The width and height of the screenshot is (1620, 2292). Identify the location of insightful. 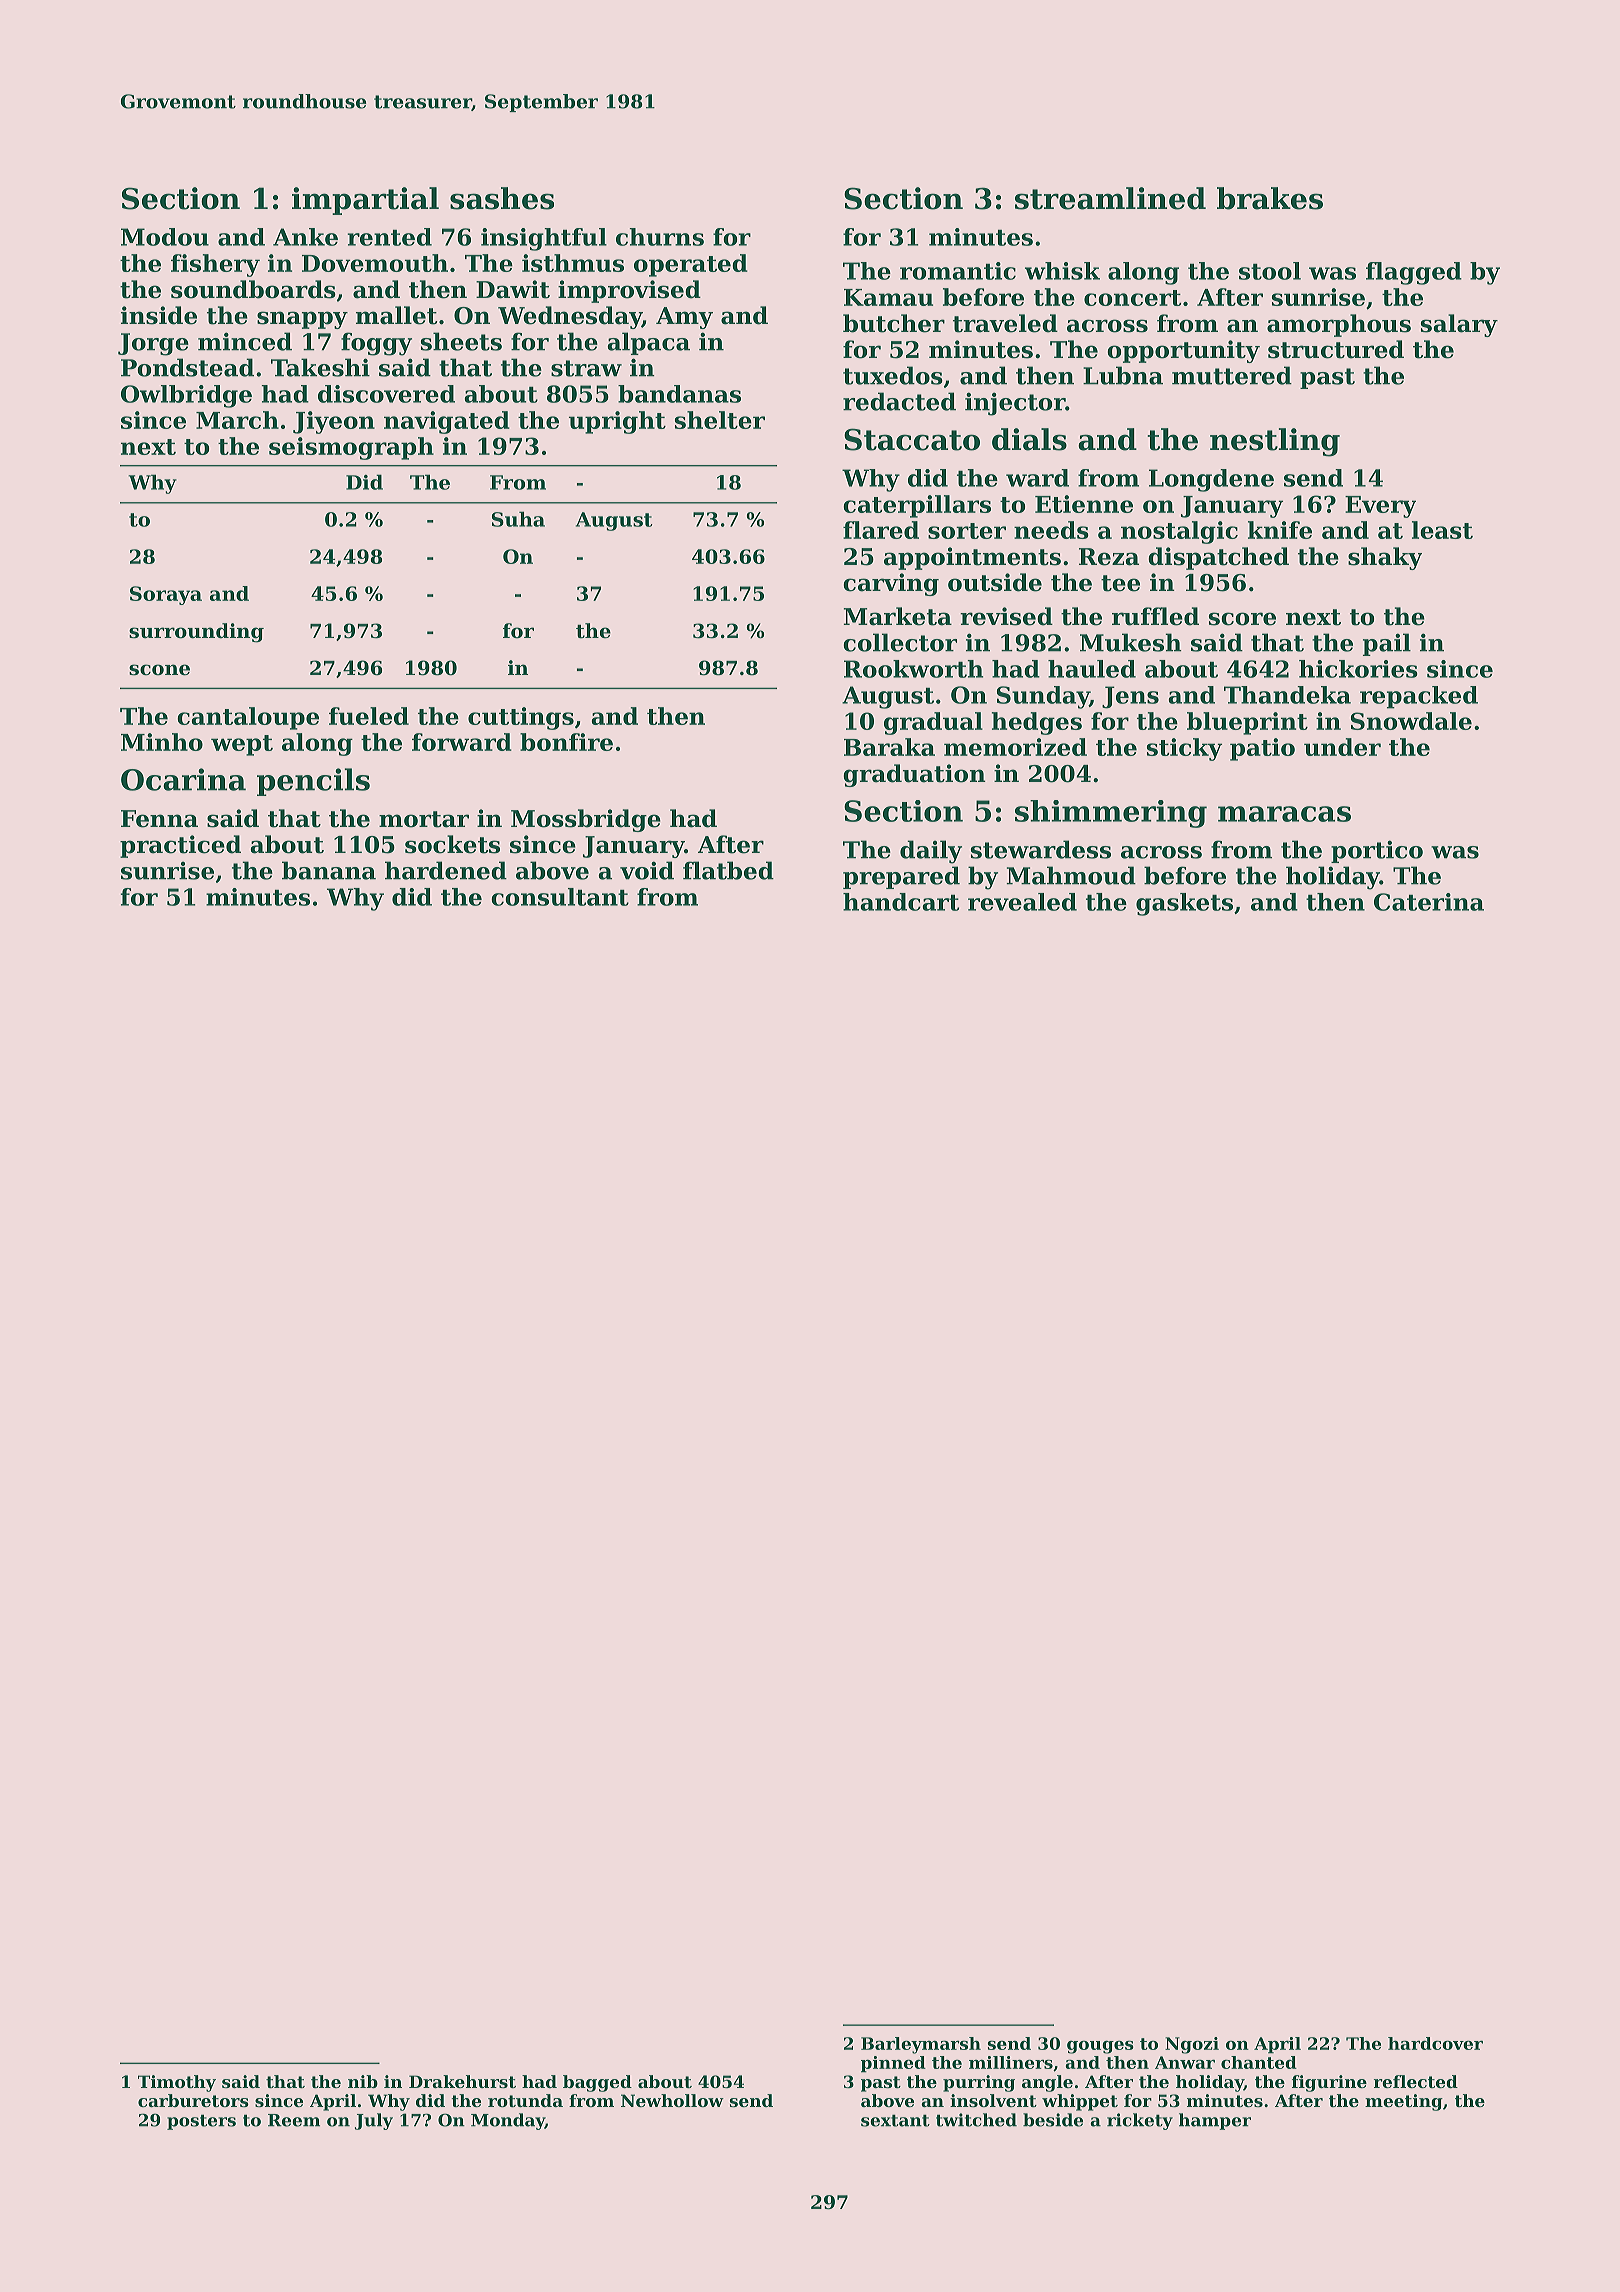
(544, 239).
